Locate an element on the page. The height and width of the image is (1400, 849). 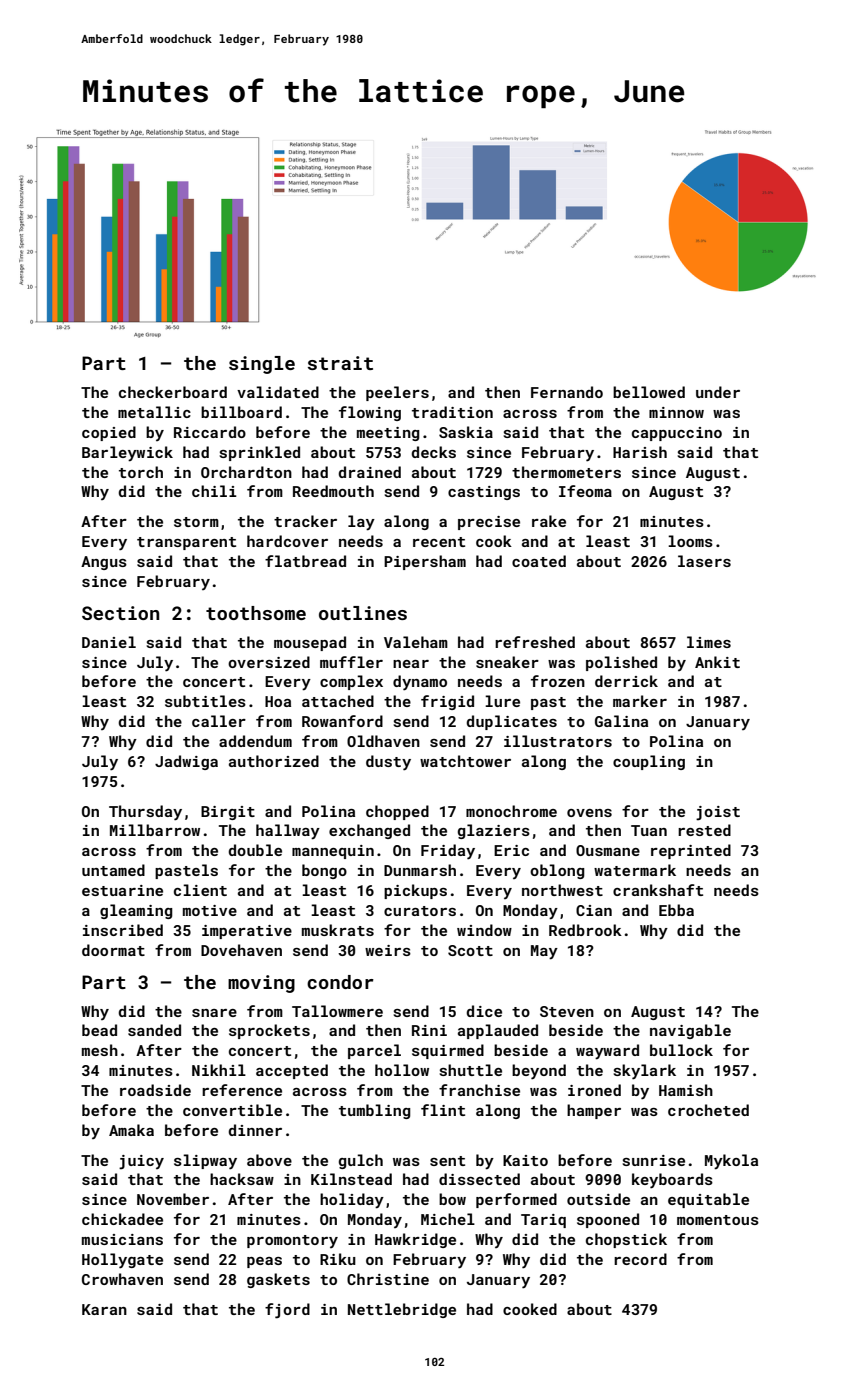
marker is located at coordinates (640, 701).
